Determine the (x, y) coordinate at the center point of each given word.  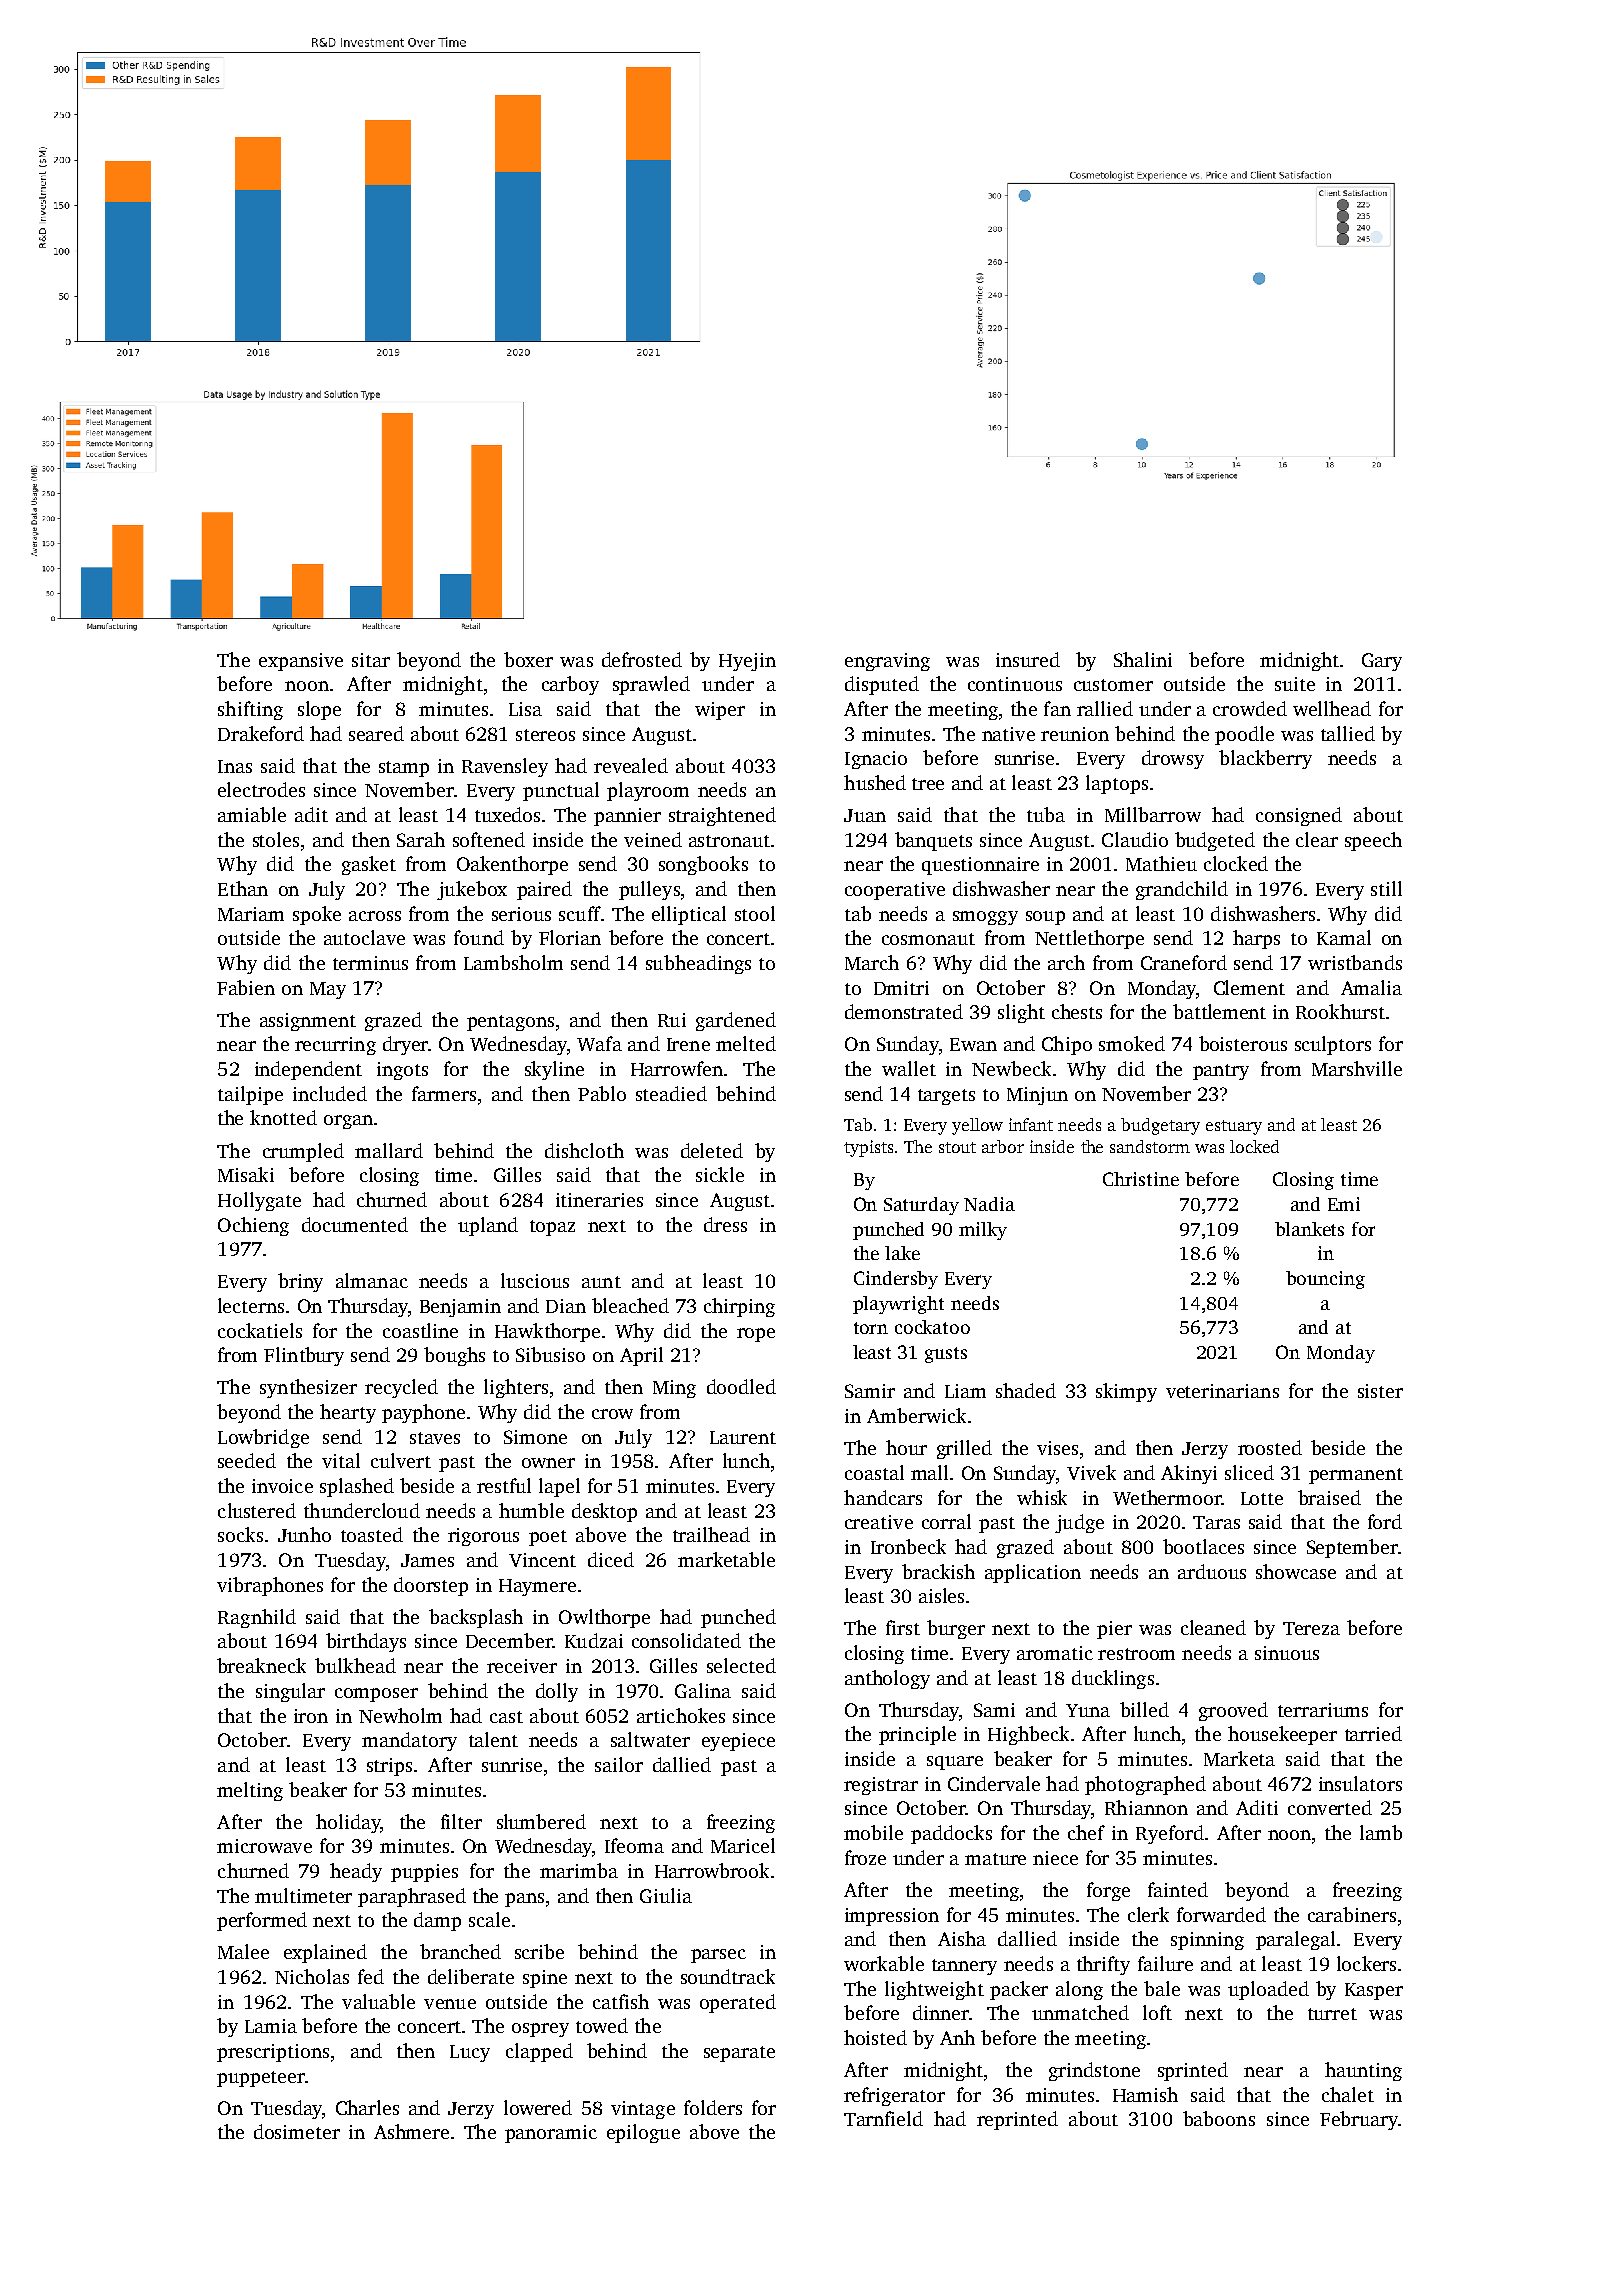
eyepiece (738, 1742)
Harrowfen (677, 1068)
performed (262, 1921)
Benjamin (460, 1308)
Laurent (743, 1437)
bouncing (1325, 1280)
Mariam (251, 914)
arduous (1212, 1571)
